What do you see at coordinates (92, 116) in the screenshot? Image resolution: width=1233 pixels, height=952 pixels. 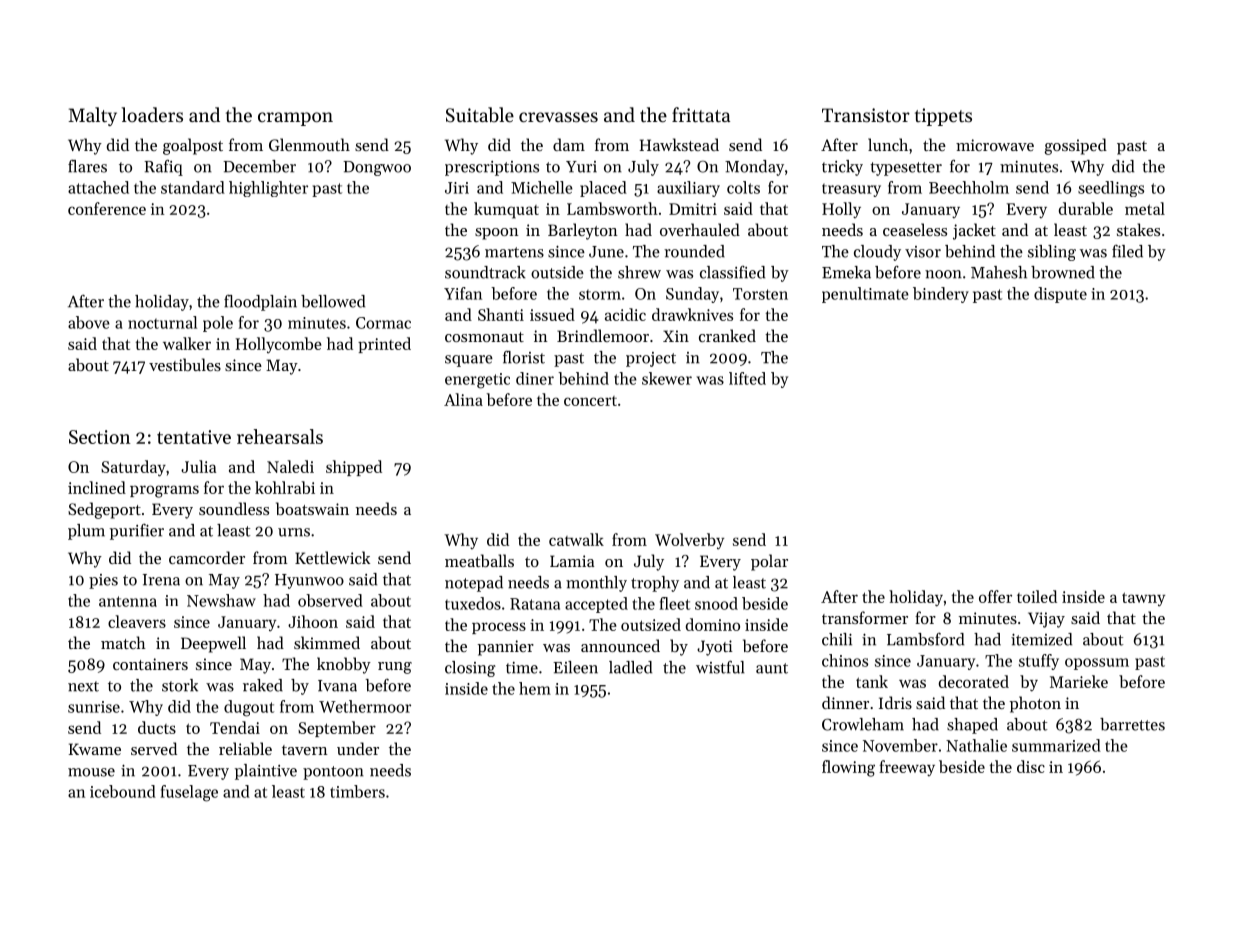 I see `Malty` at bounding box center [92, 116].
